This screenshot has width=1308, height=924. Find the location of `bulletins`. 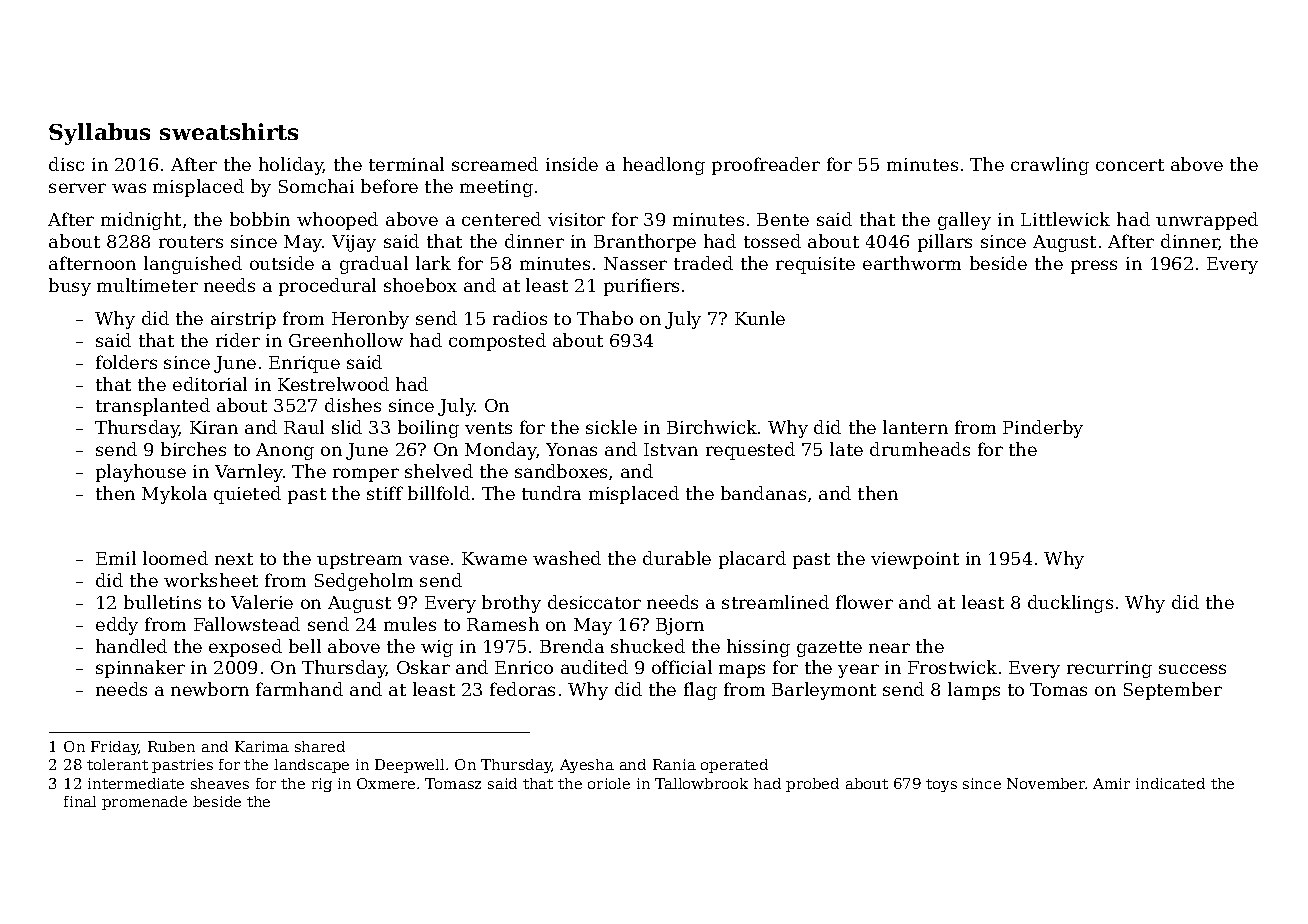

bulletins is located at coordinates (162, 602).
